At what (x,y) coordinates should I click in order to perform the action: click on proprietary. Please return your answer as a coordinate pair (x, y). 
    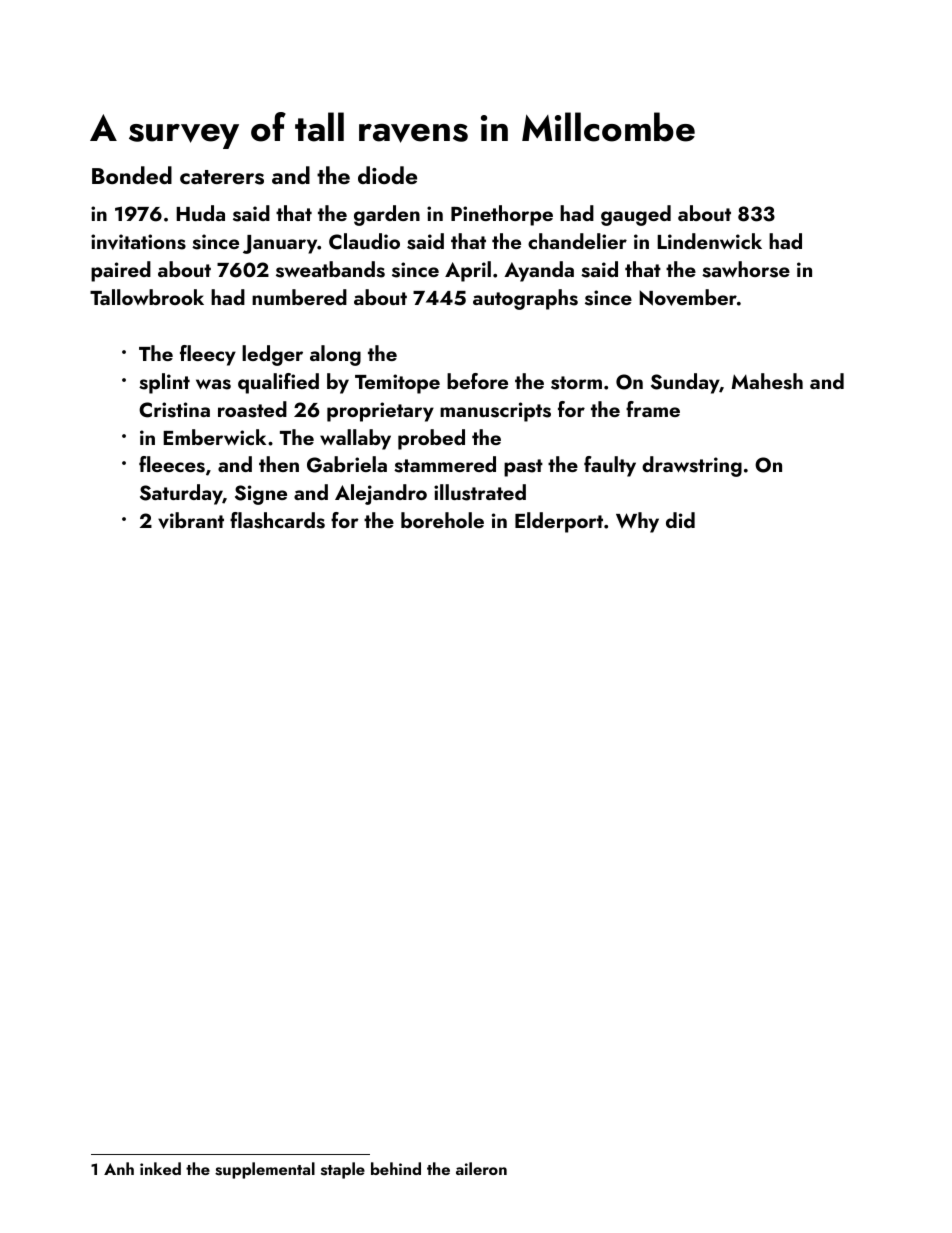
    Looking at the image, I should click on (380, 412).
